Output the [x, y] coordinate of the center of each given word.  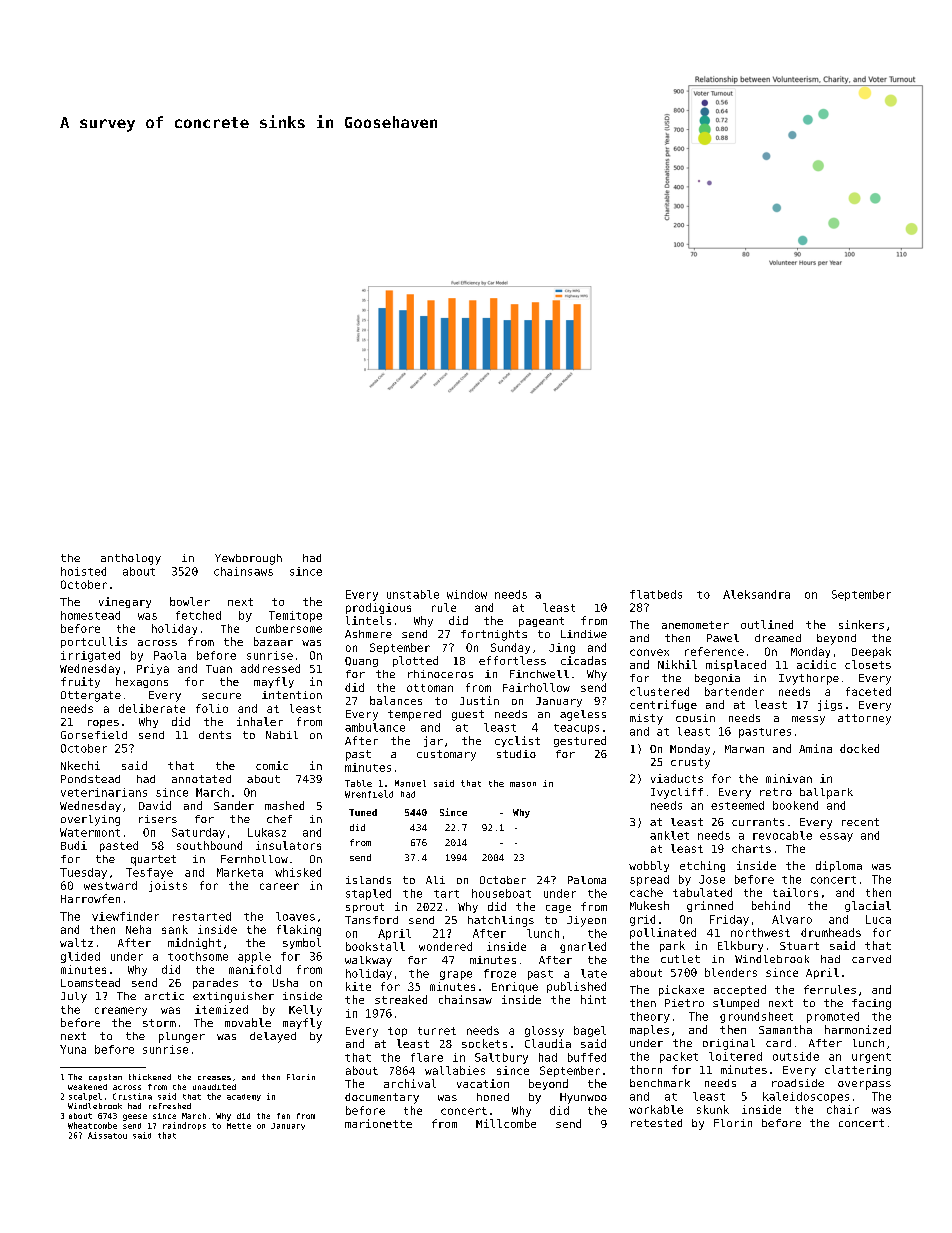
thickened [150, 1077]
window [467, 594]
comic [272, 765]
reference [714, 651]
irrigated [90, 656]
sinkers [861, 624]
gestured [580, 741]
